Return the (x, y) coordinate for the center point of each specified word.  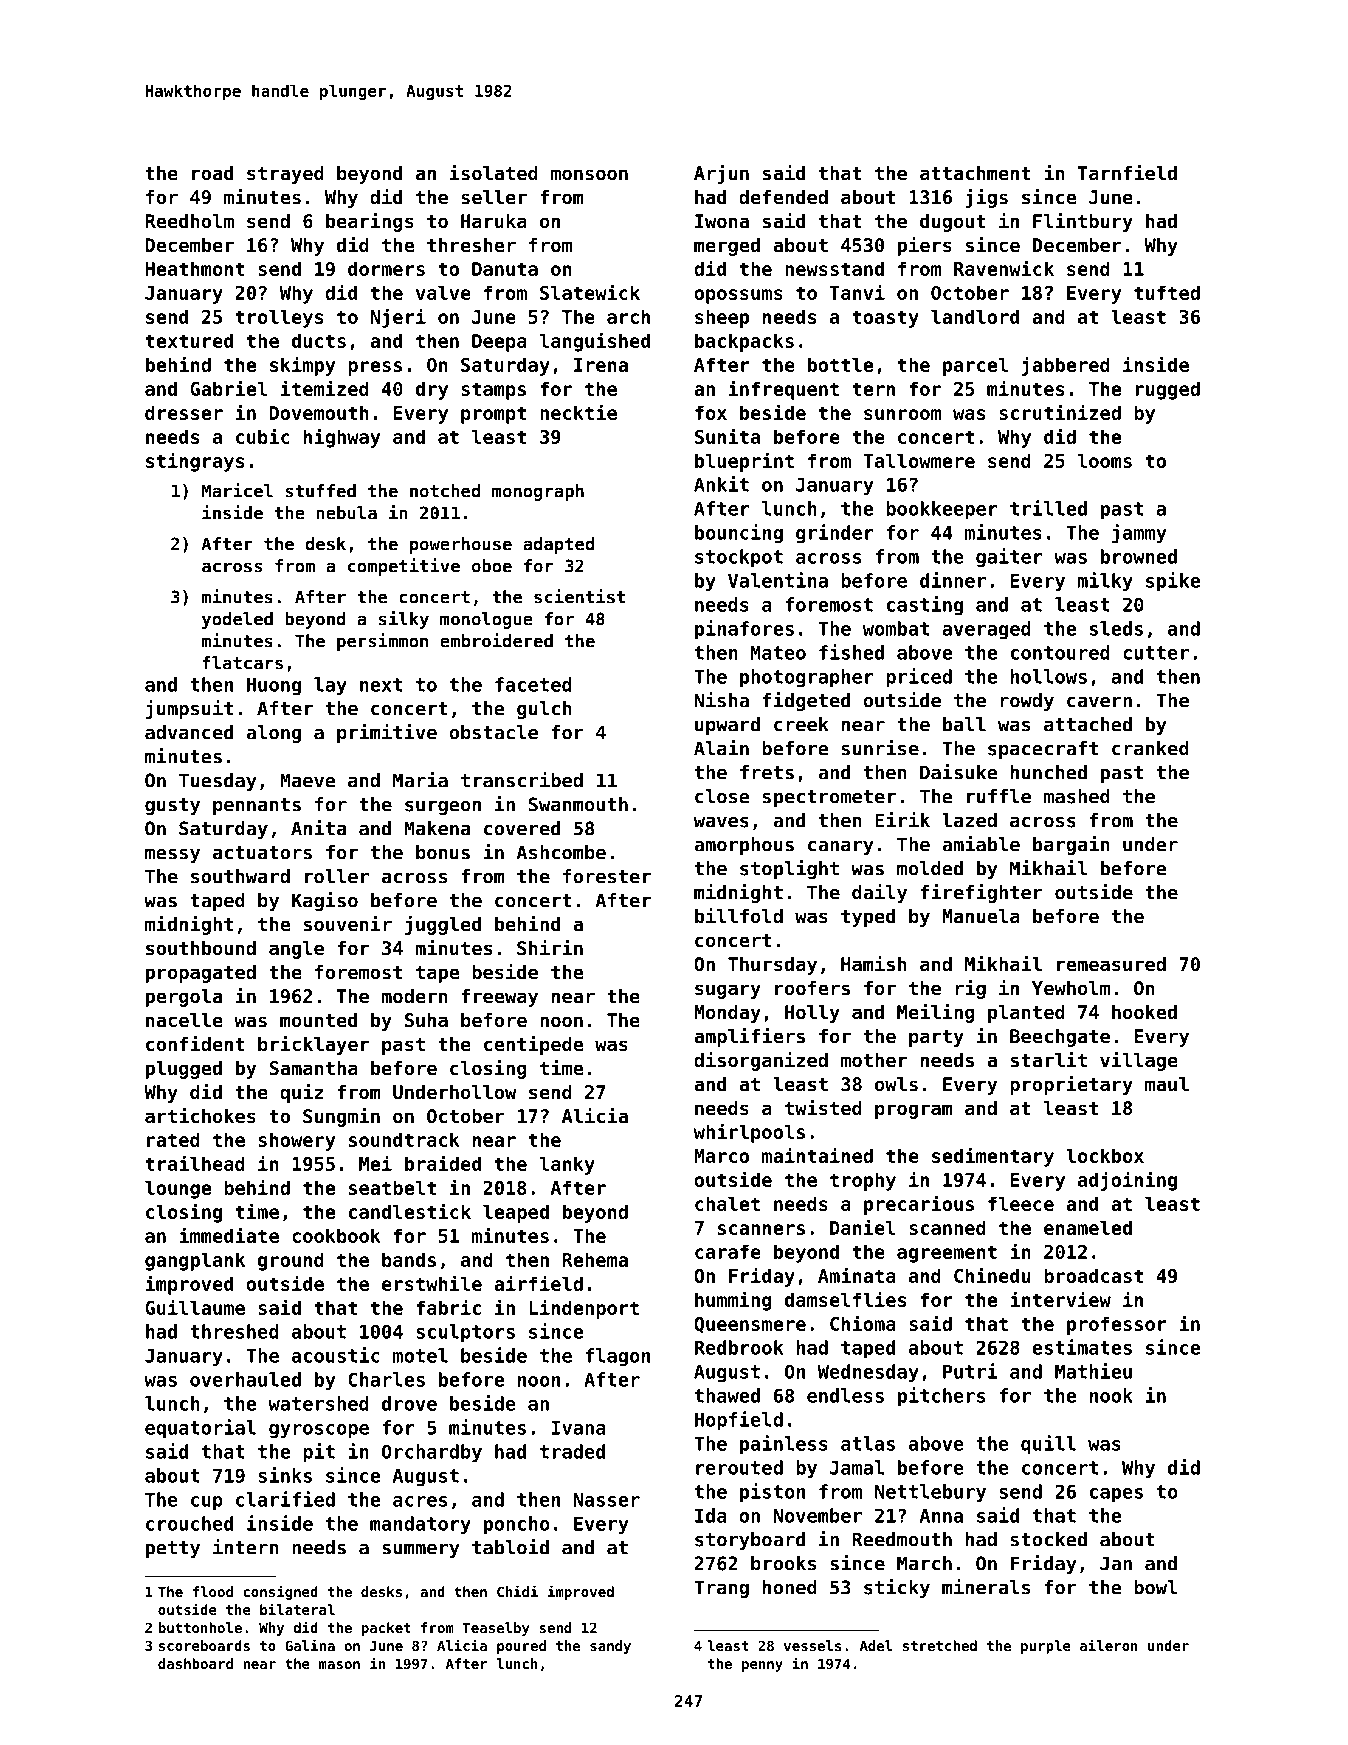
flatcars (242, 663)
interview (1060, 1299)
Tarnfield (1127, 172)
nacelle (184, 1020)
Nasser (607, 1500)
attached (1088, 724)
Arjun (721, 174)
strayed (285, 175)
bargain (1071, 845)
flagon (617, 1357)
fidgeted (806, 701)
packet (386, 1629)
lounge (178, 1189)
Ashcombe (561, 852)
